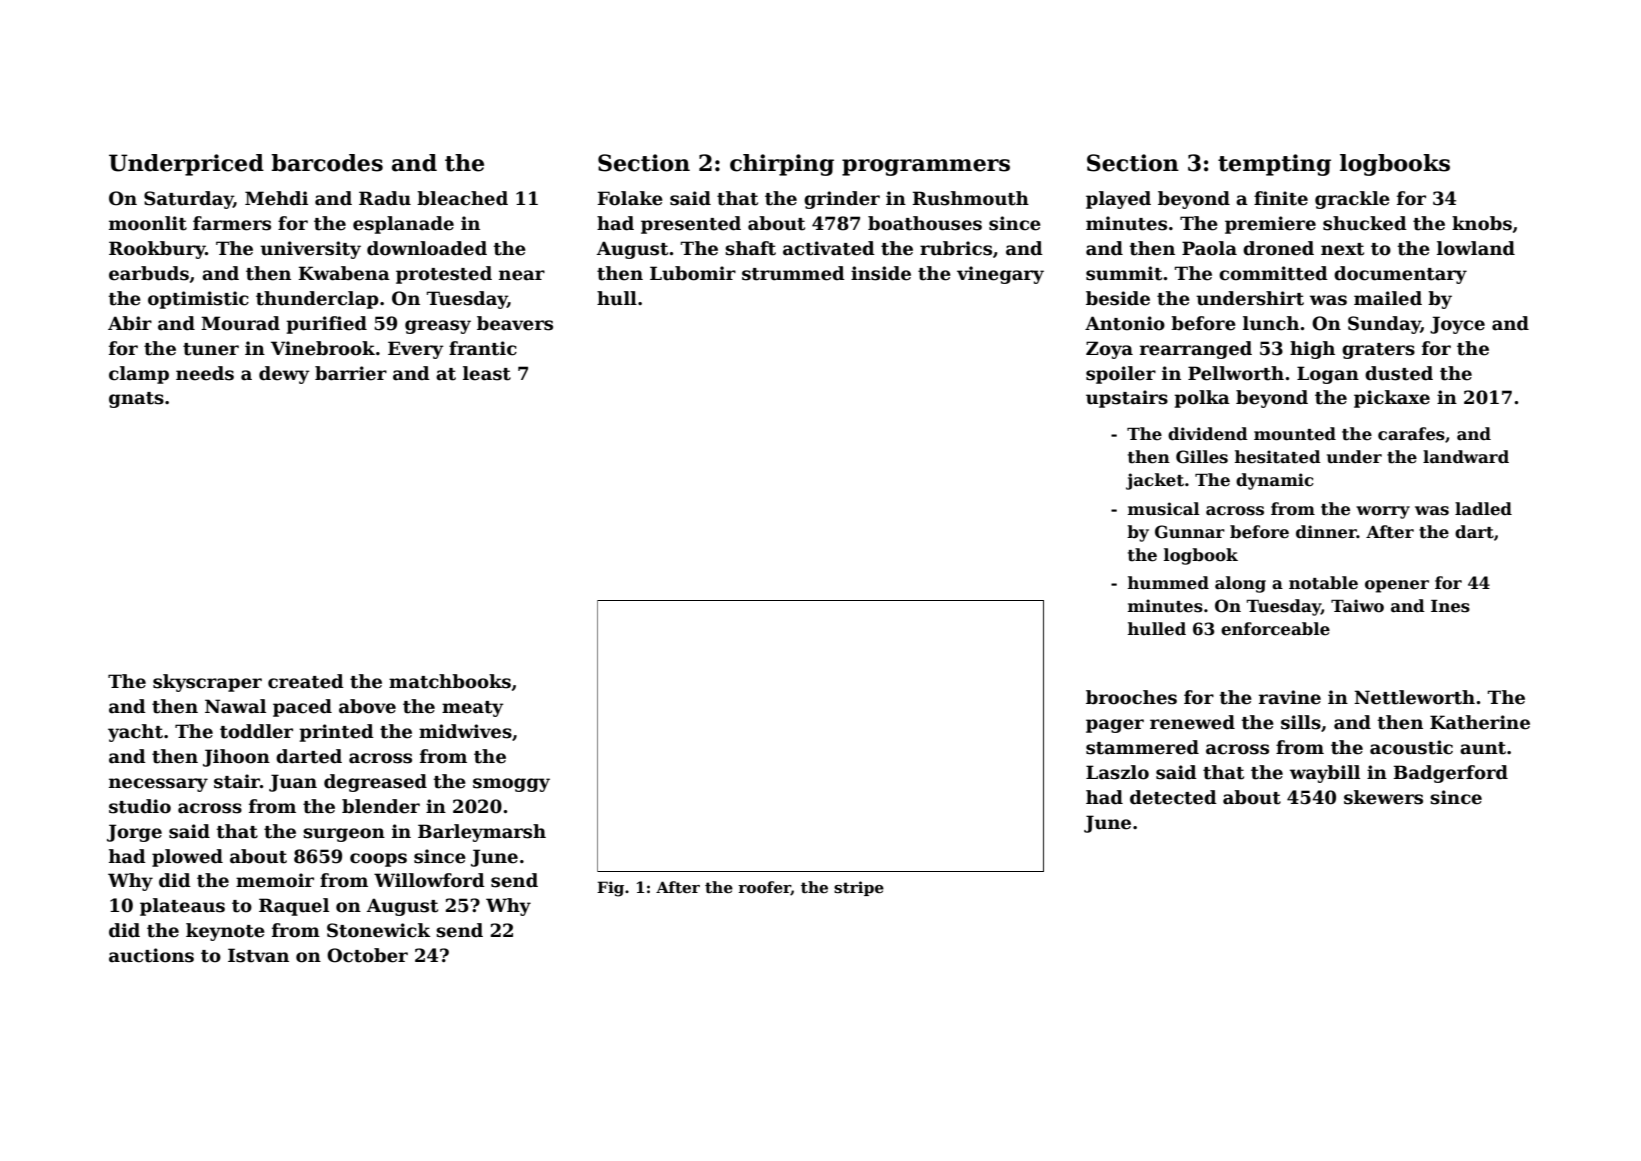  What do you see at coordinates (1482, 223) in the screenshot?
I see `knobs` at bounding box center [1482, 223].
